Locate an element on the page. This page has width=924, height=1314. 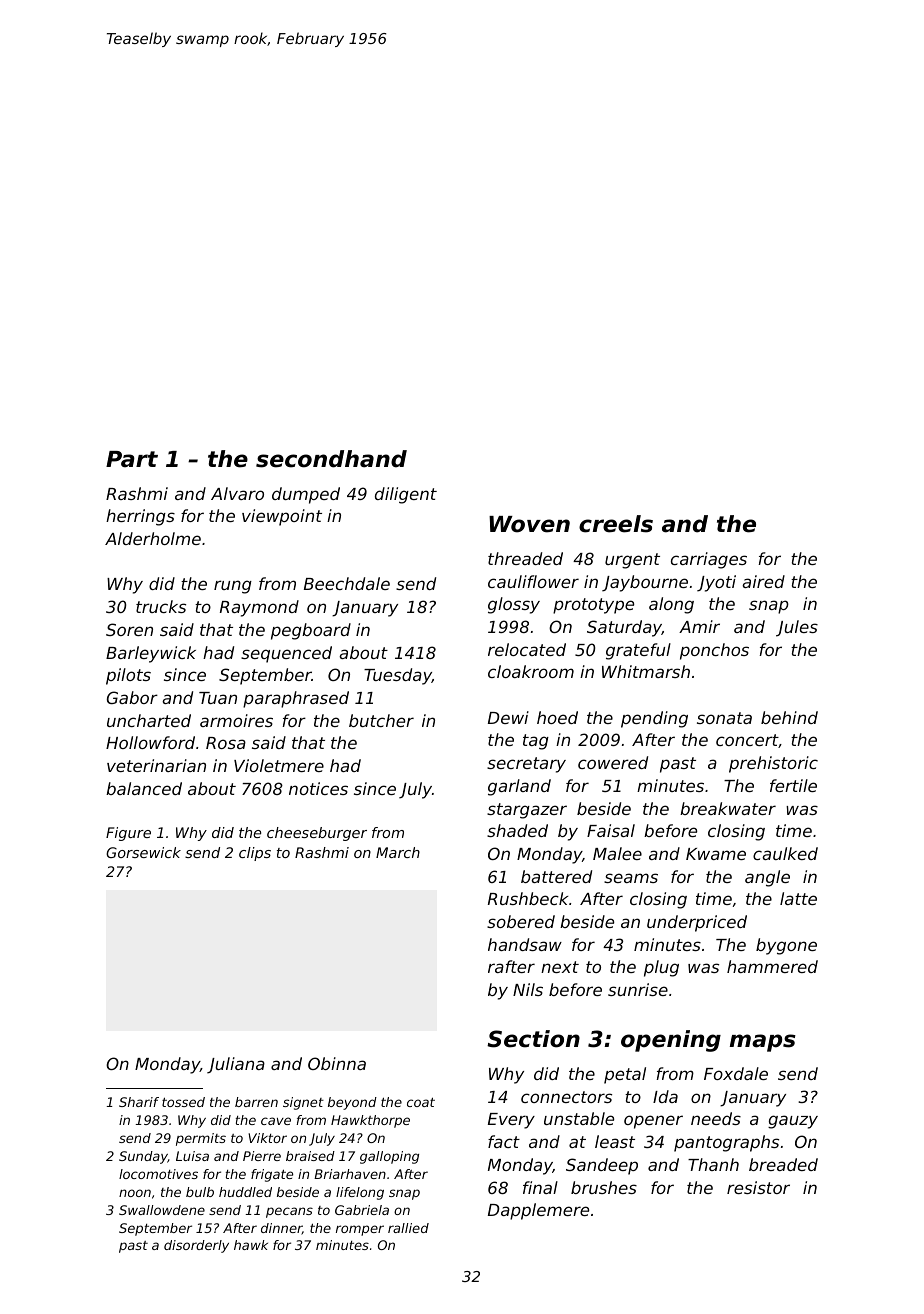
clips is located at coordinates (255, 854).
